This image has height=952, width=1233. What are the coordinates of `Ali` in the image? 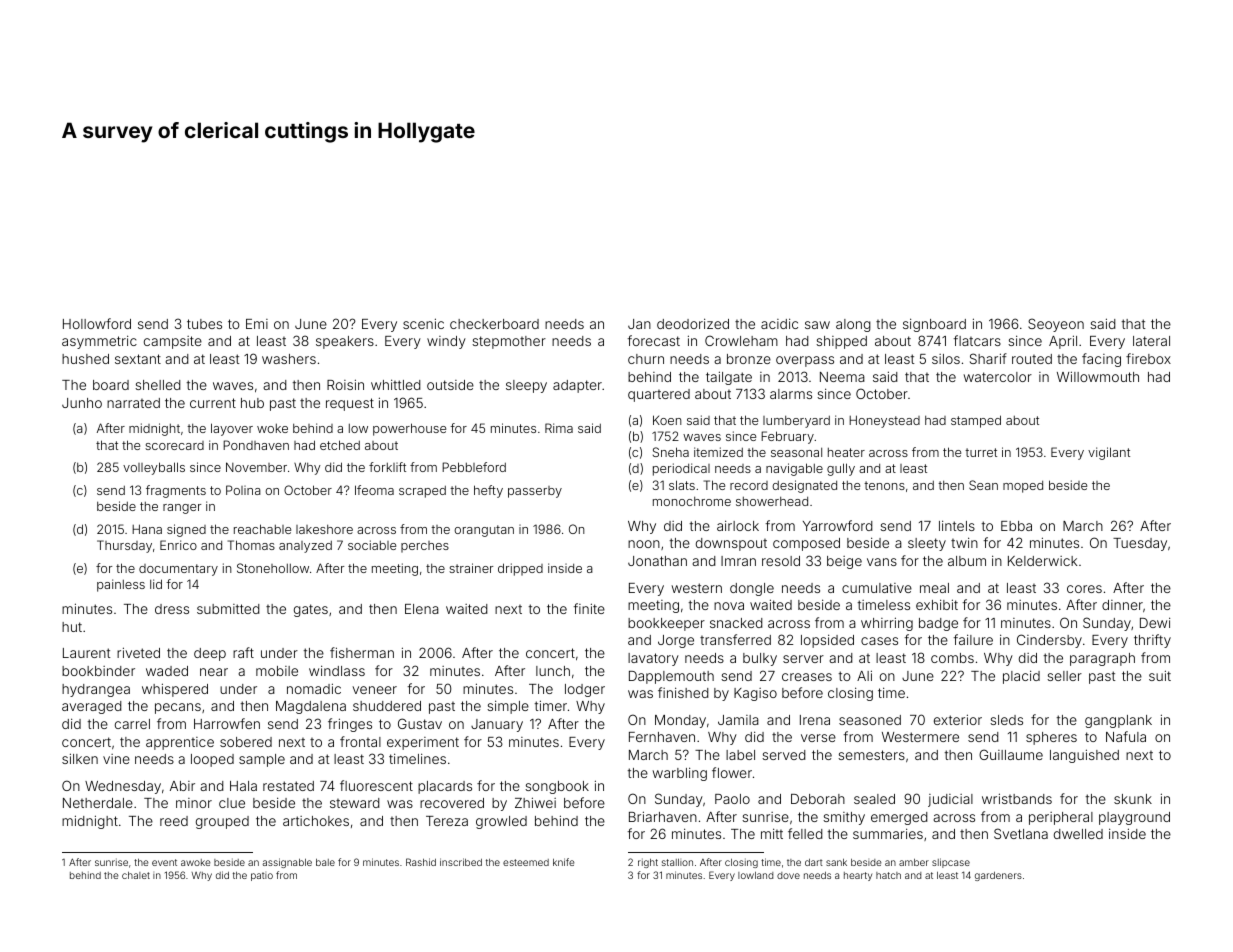 It's located at (864, 675).
